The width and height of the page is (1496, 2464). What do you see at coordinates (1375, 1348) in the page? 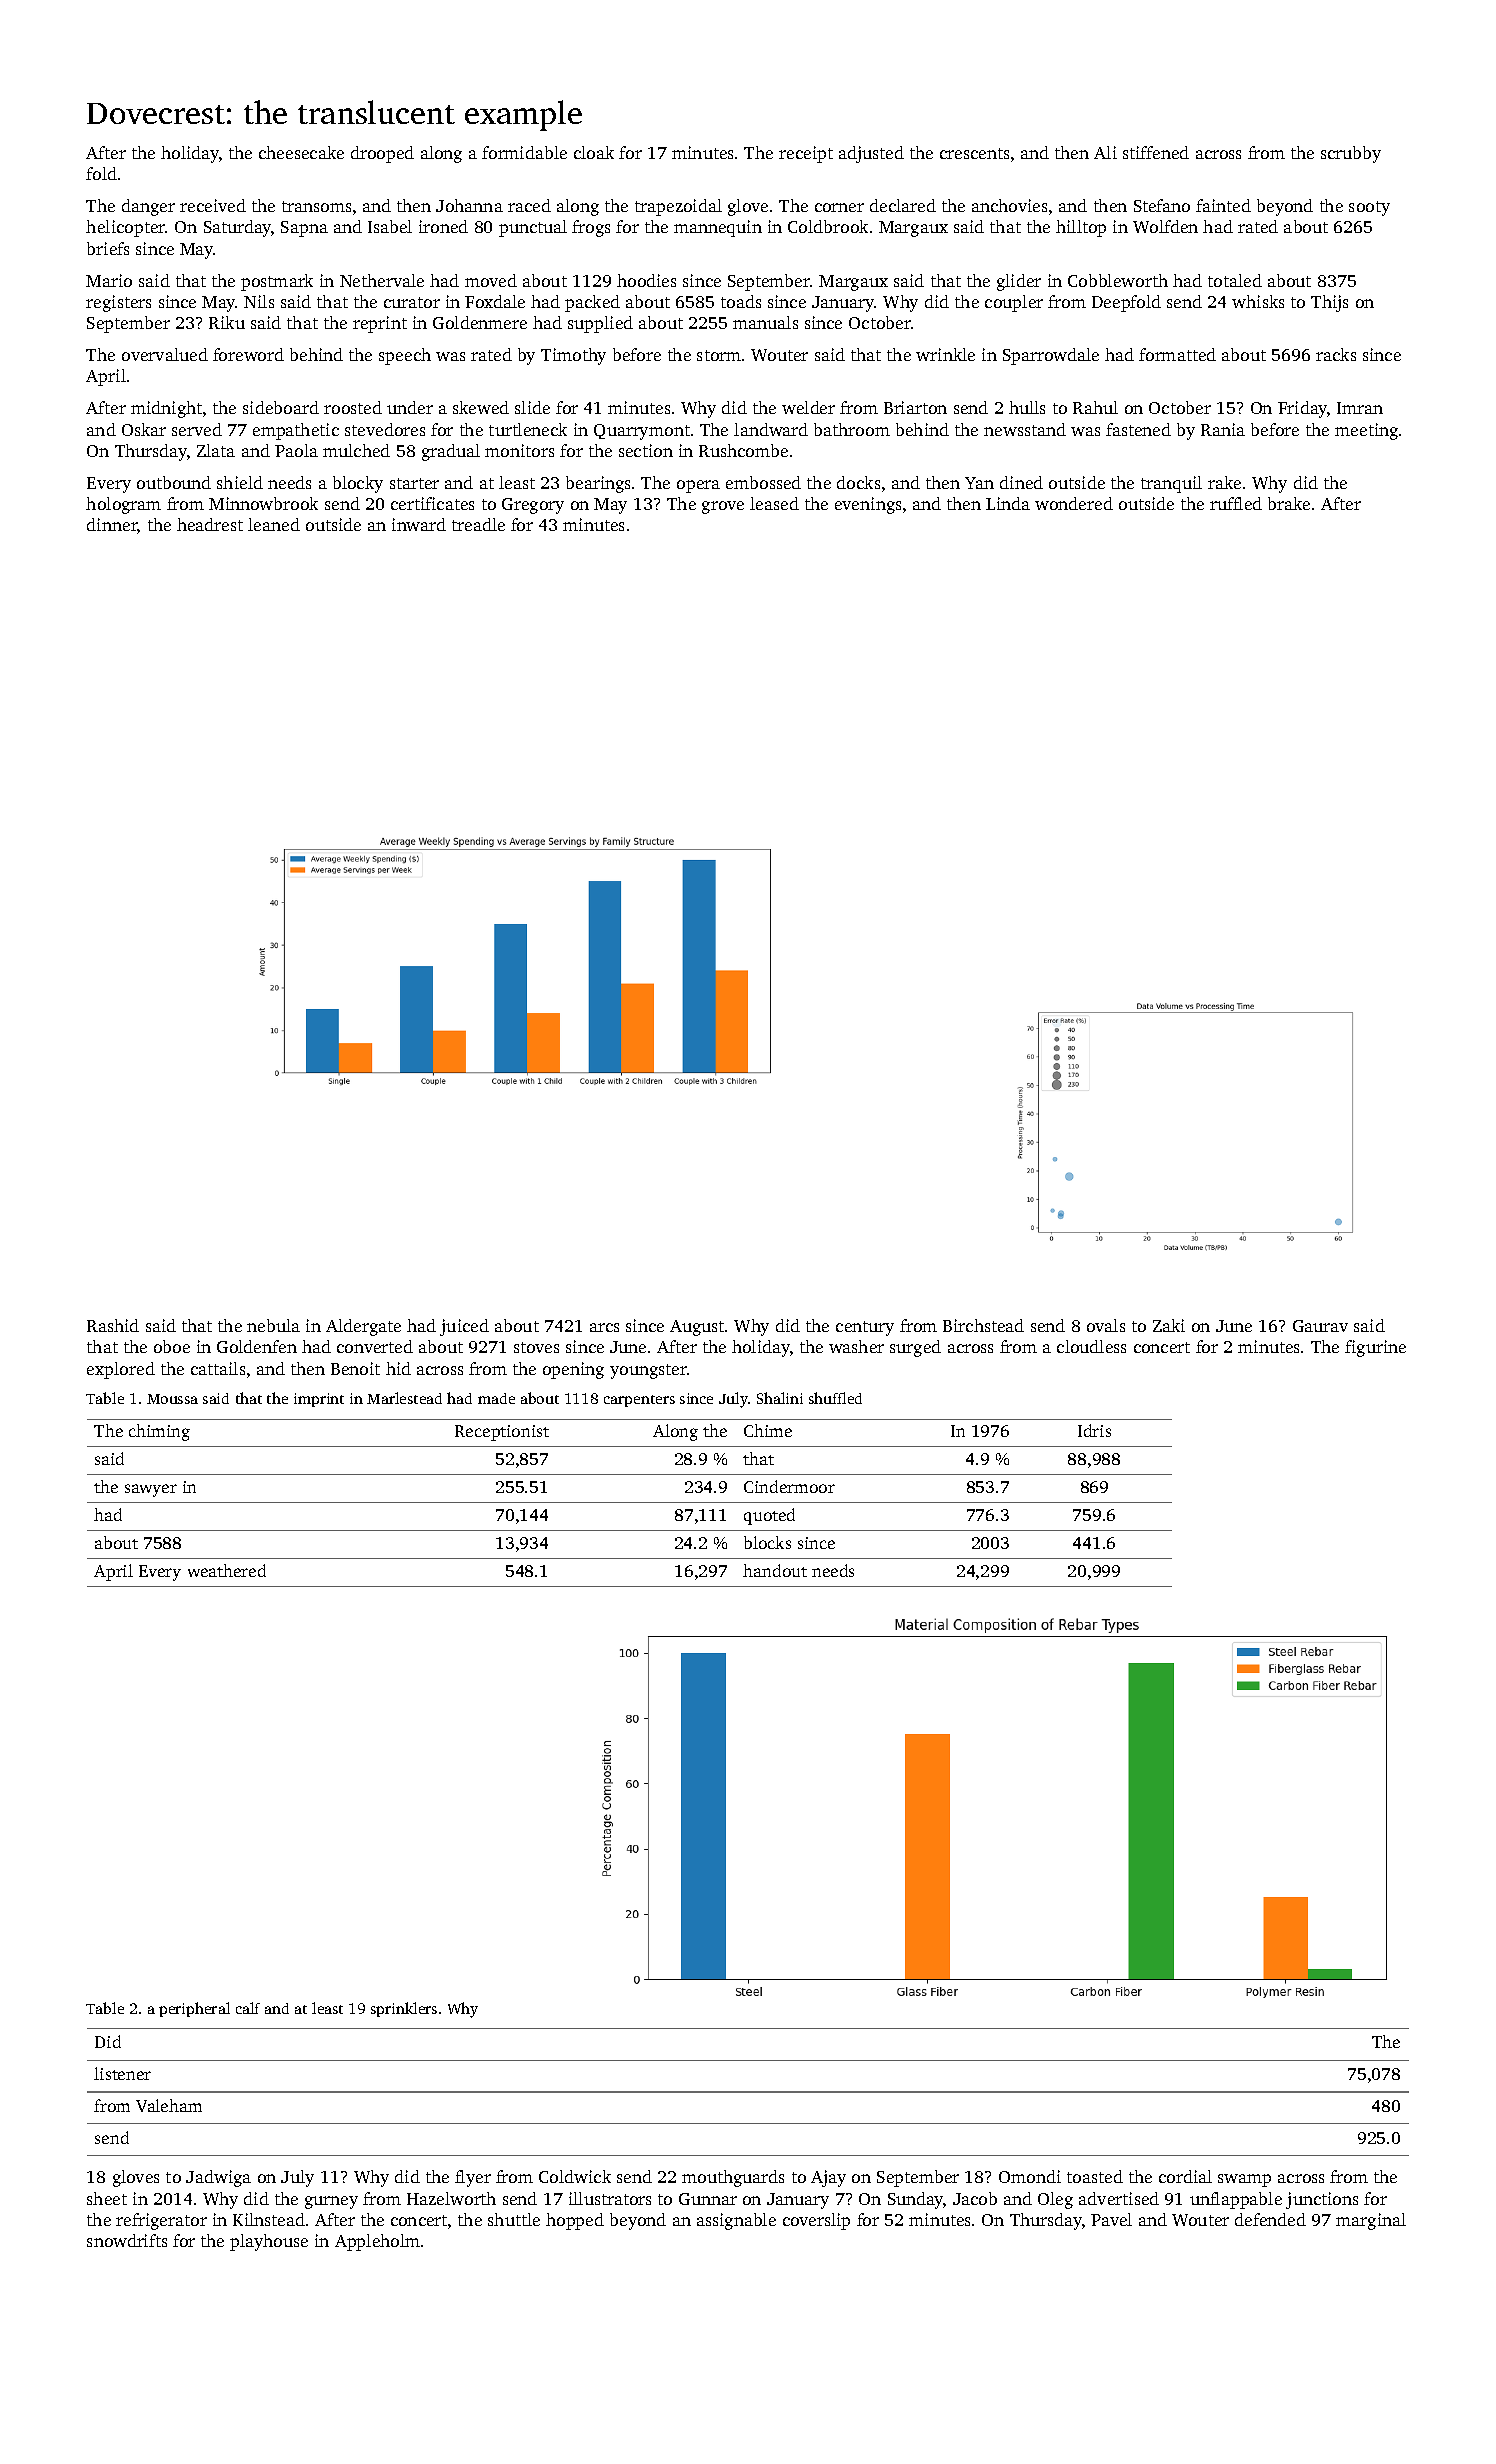
I see `figurine` at bounding box center [1375, 1348].
